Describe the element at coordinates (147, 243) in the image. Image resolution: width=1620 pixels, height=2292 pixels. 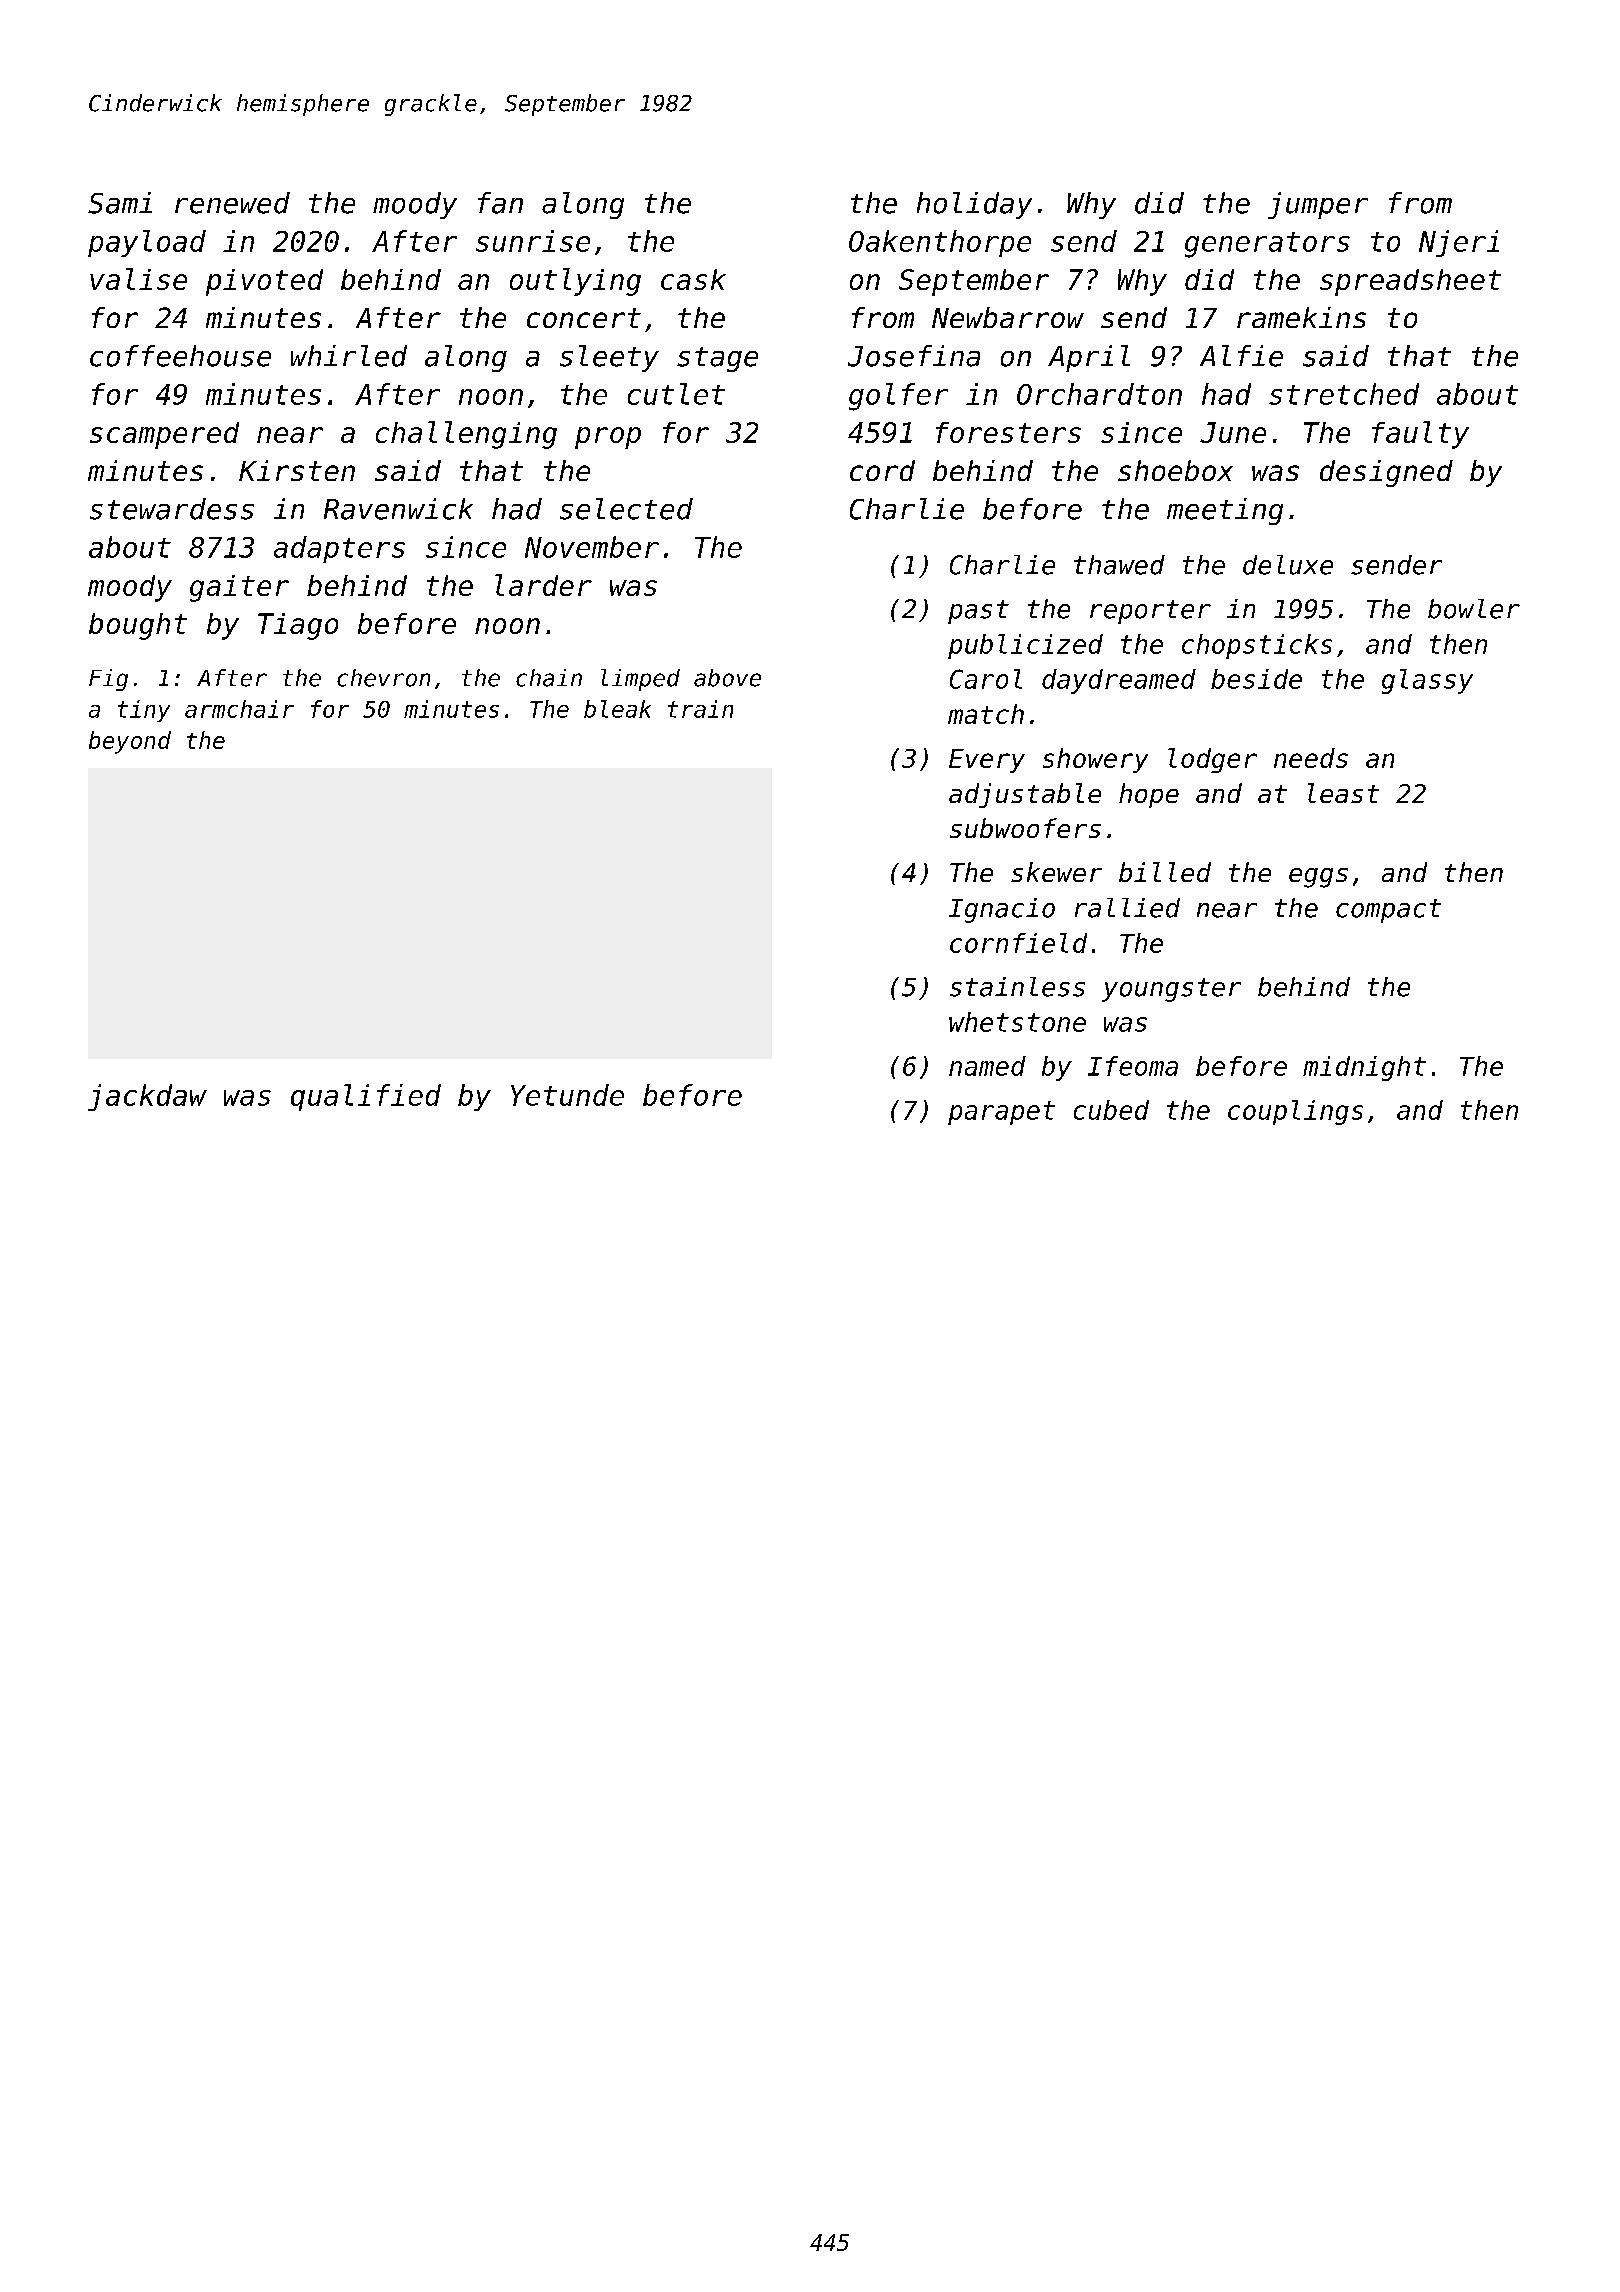
I see `payload` at that location.
